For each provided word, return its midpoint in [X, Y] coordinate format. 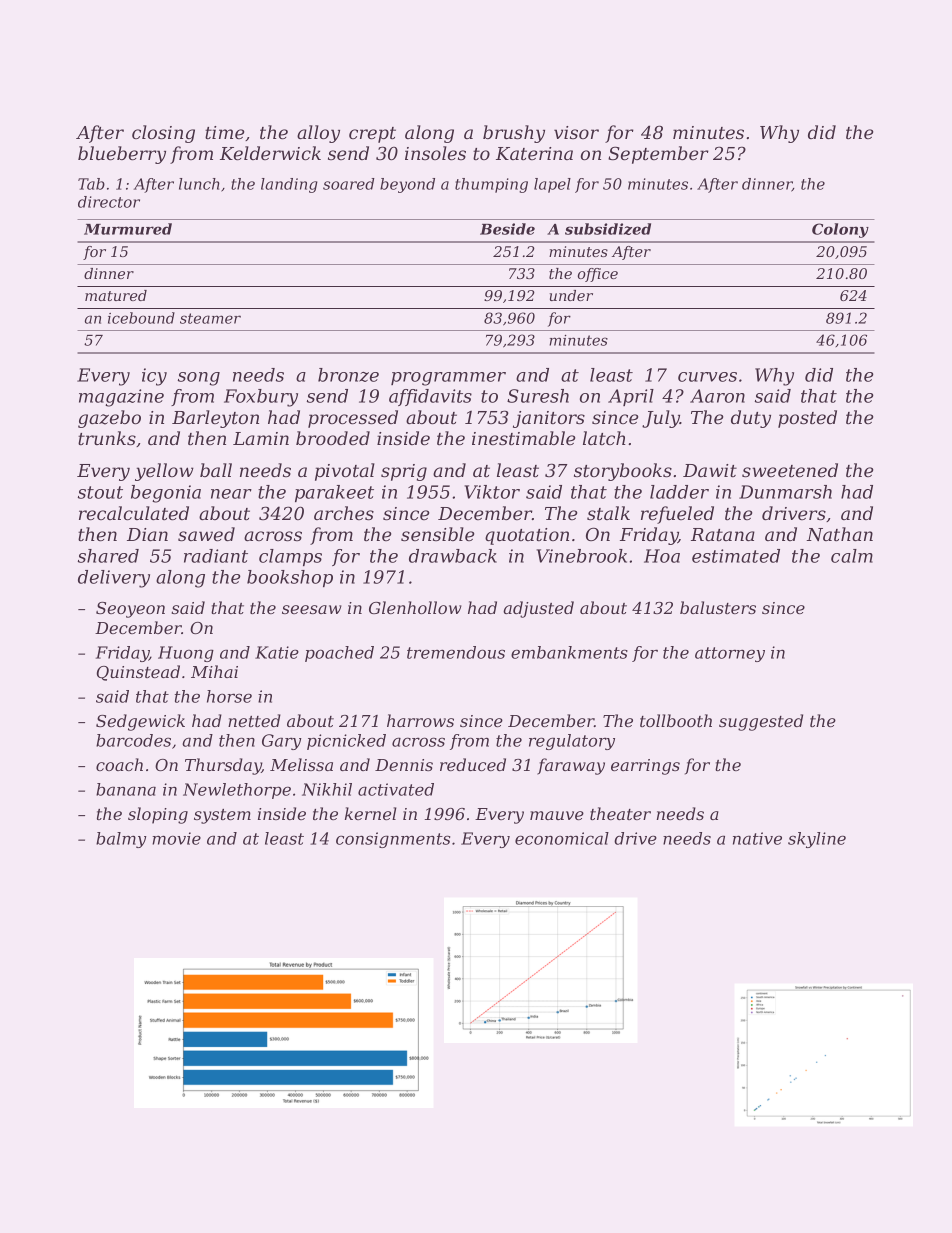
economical [562, 838]
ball [216, 470]
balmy [121, 840]
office [598, 275]
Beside [507, 229]
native [757, 838]
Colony [840, 230]
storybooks [623, 472]
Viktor [492, 492]
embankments [569, 652]
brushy [514, 134]
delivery [114, 579]
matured [116, 295]
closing [163, 134]
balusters [718, 607]
